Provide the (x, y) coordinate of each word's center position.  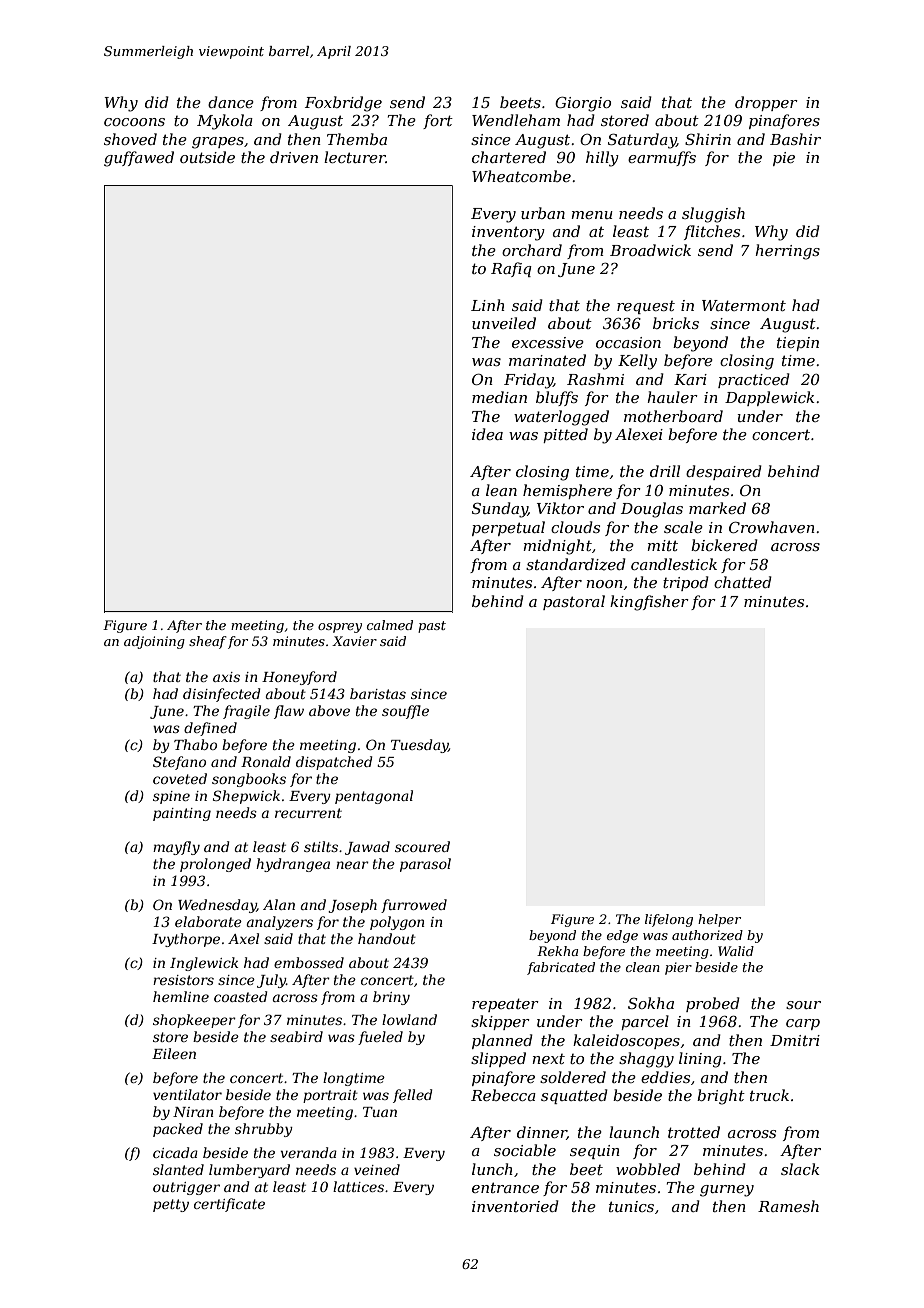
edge (622, 936)
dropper (766, 103)
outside (207, 157)
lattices (358, 1186)
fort (438, 121)
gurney (727, 1191)
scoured (422, 846)
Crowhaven (772, 527)
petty (171, 1205)
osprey (340, 628)
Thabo (195, 744)
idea (487, 434)
